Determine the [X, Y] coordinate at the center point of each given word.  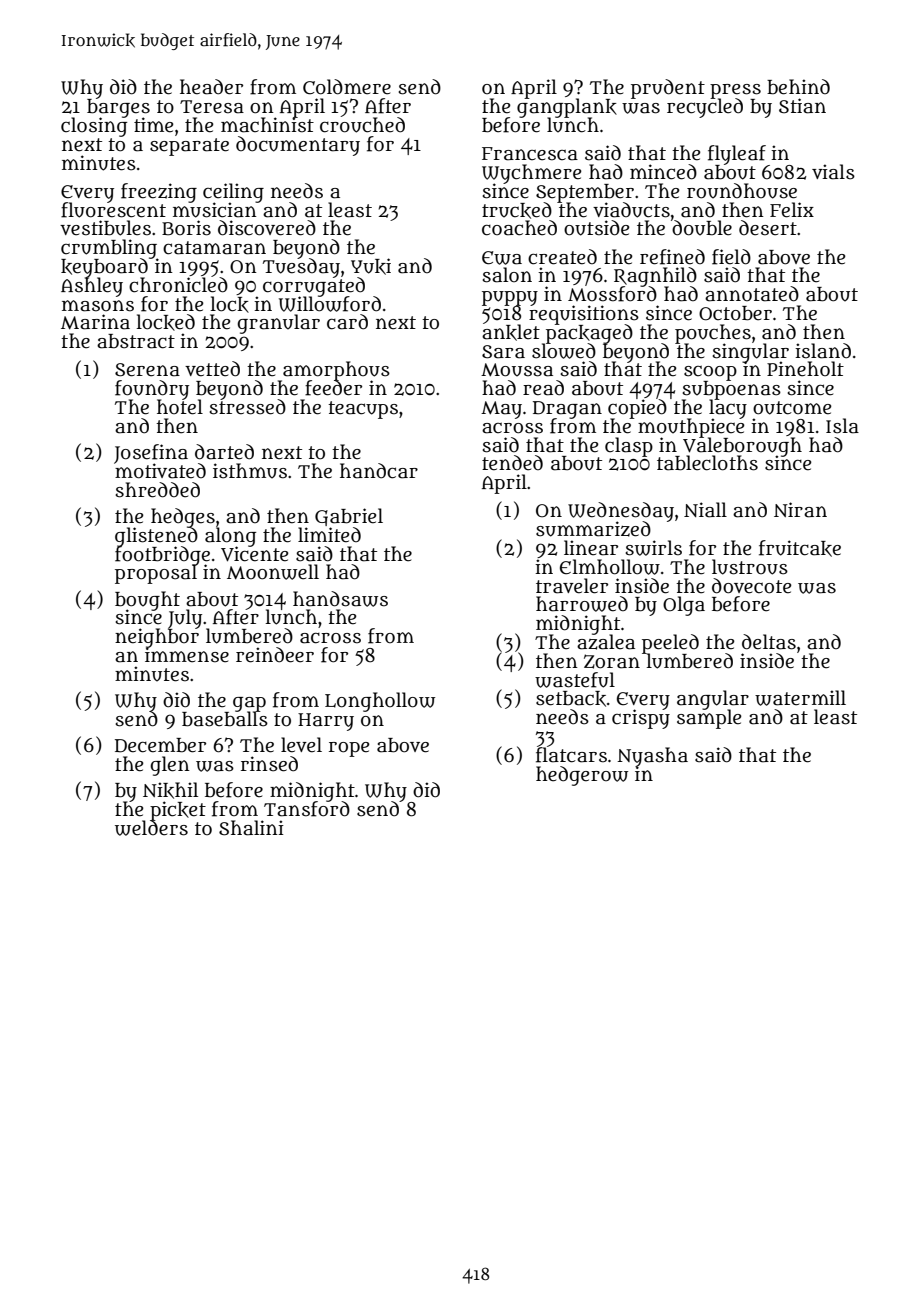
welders [151, 828]
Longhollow [380, 702]
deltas [769, 642]
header [211, 87]
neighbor [157, 638]
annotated [752, 294]
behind [798, 87]
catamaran [214, 248]
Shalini [251, 828]
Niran [800, 510]
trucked [517, 210]
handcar [379, 471]
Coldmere [347, 87]
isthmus [250, 471]
